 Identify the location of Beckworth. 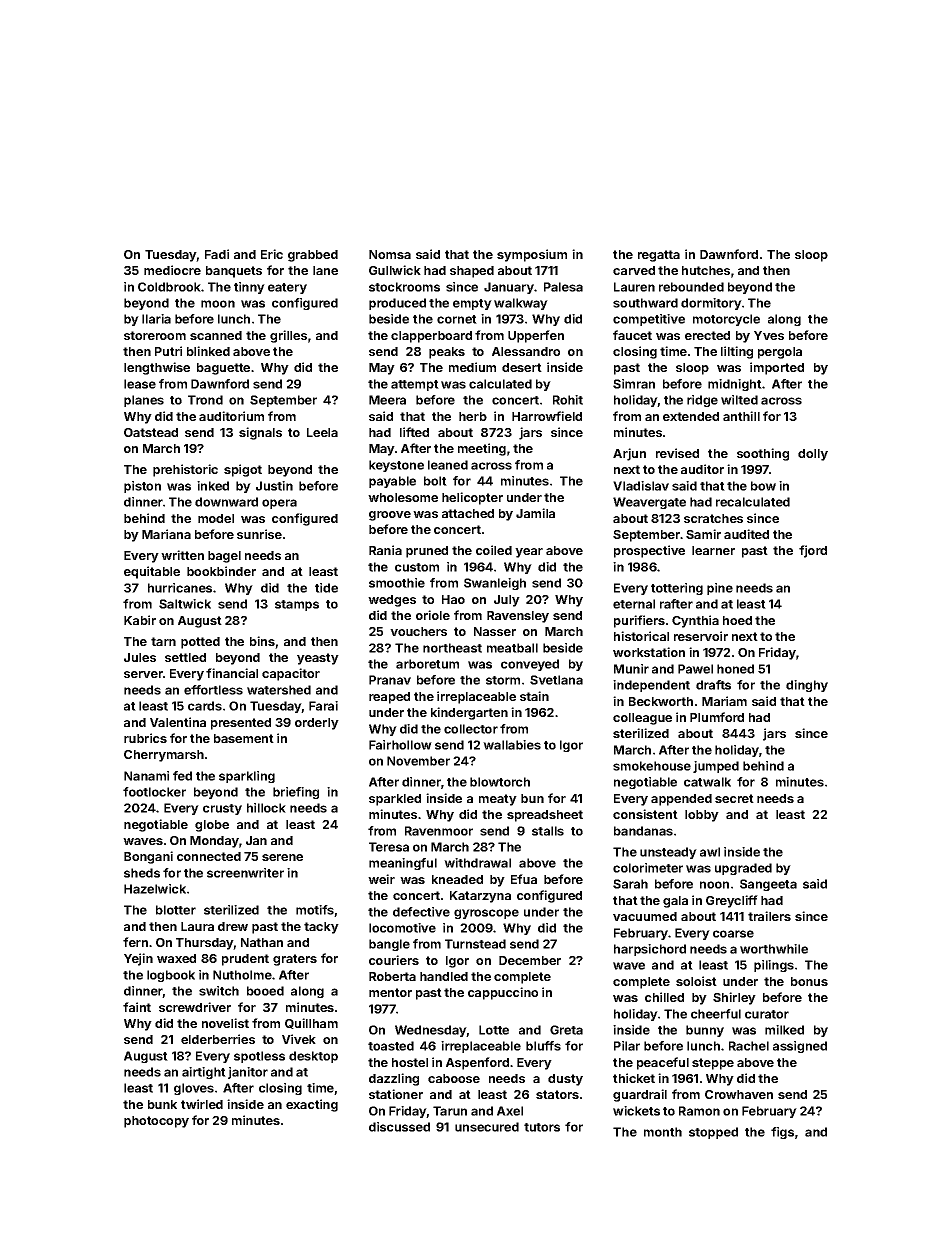
(661, 701).
